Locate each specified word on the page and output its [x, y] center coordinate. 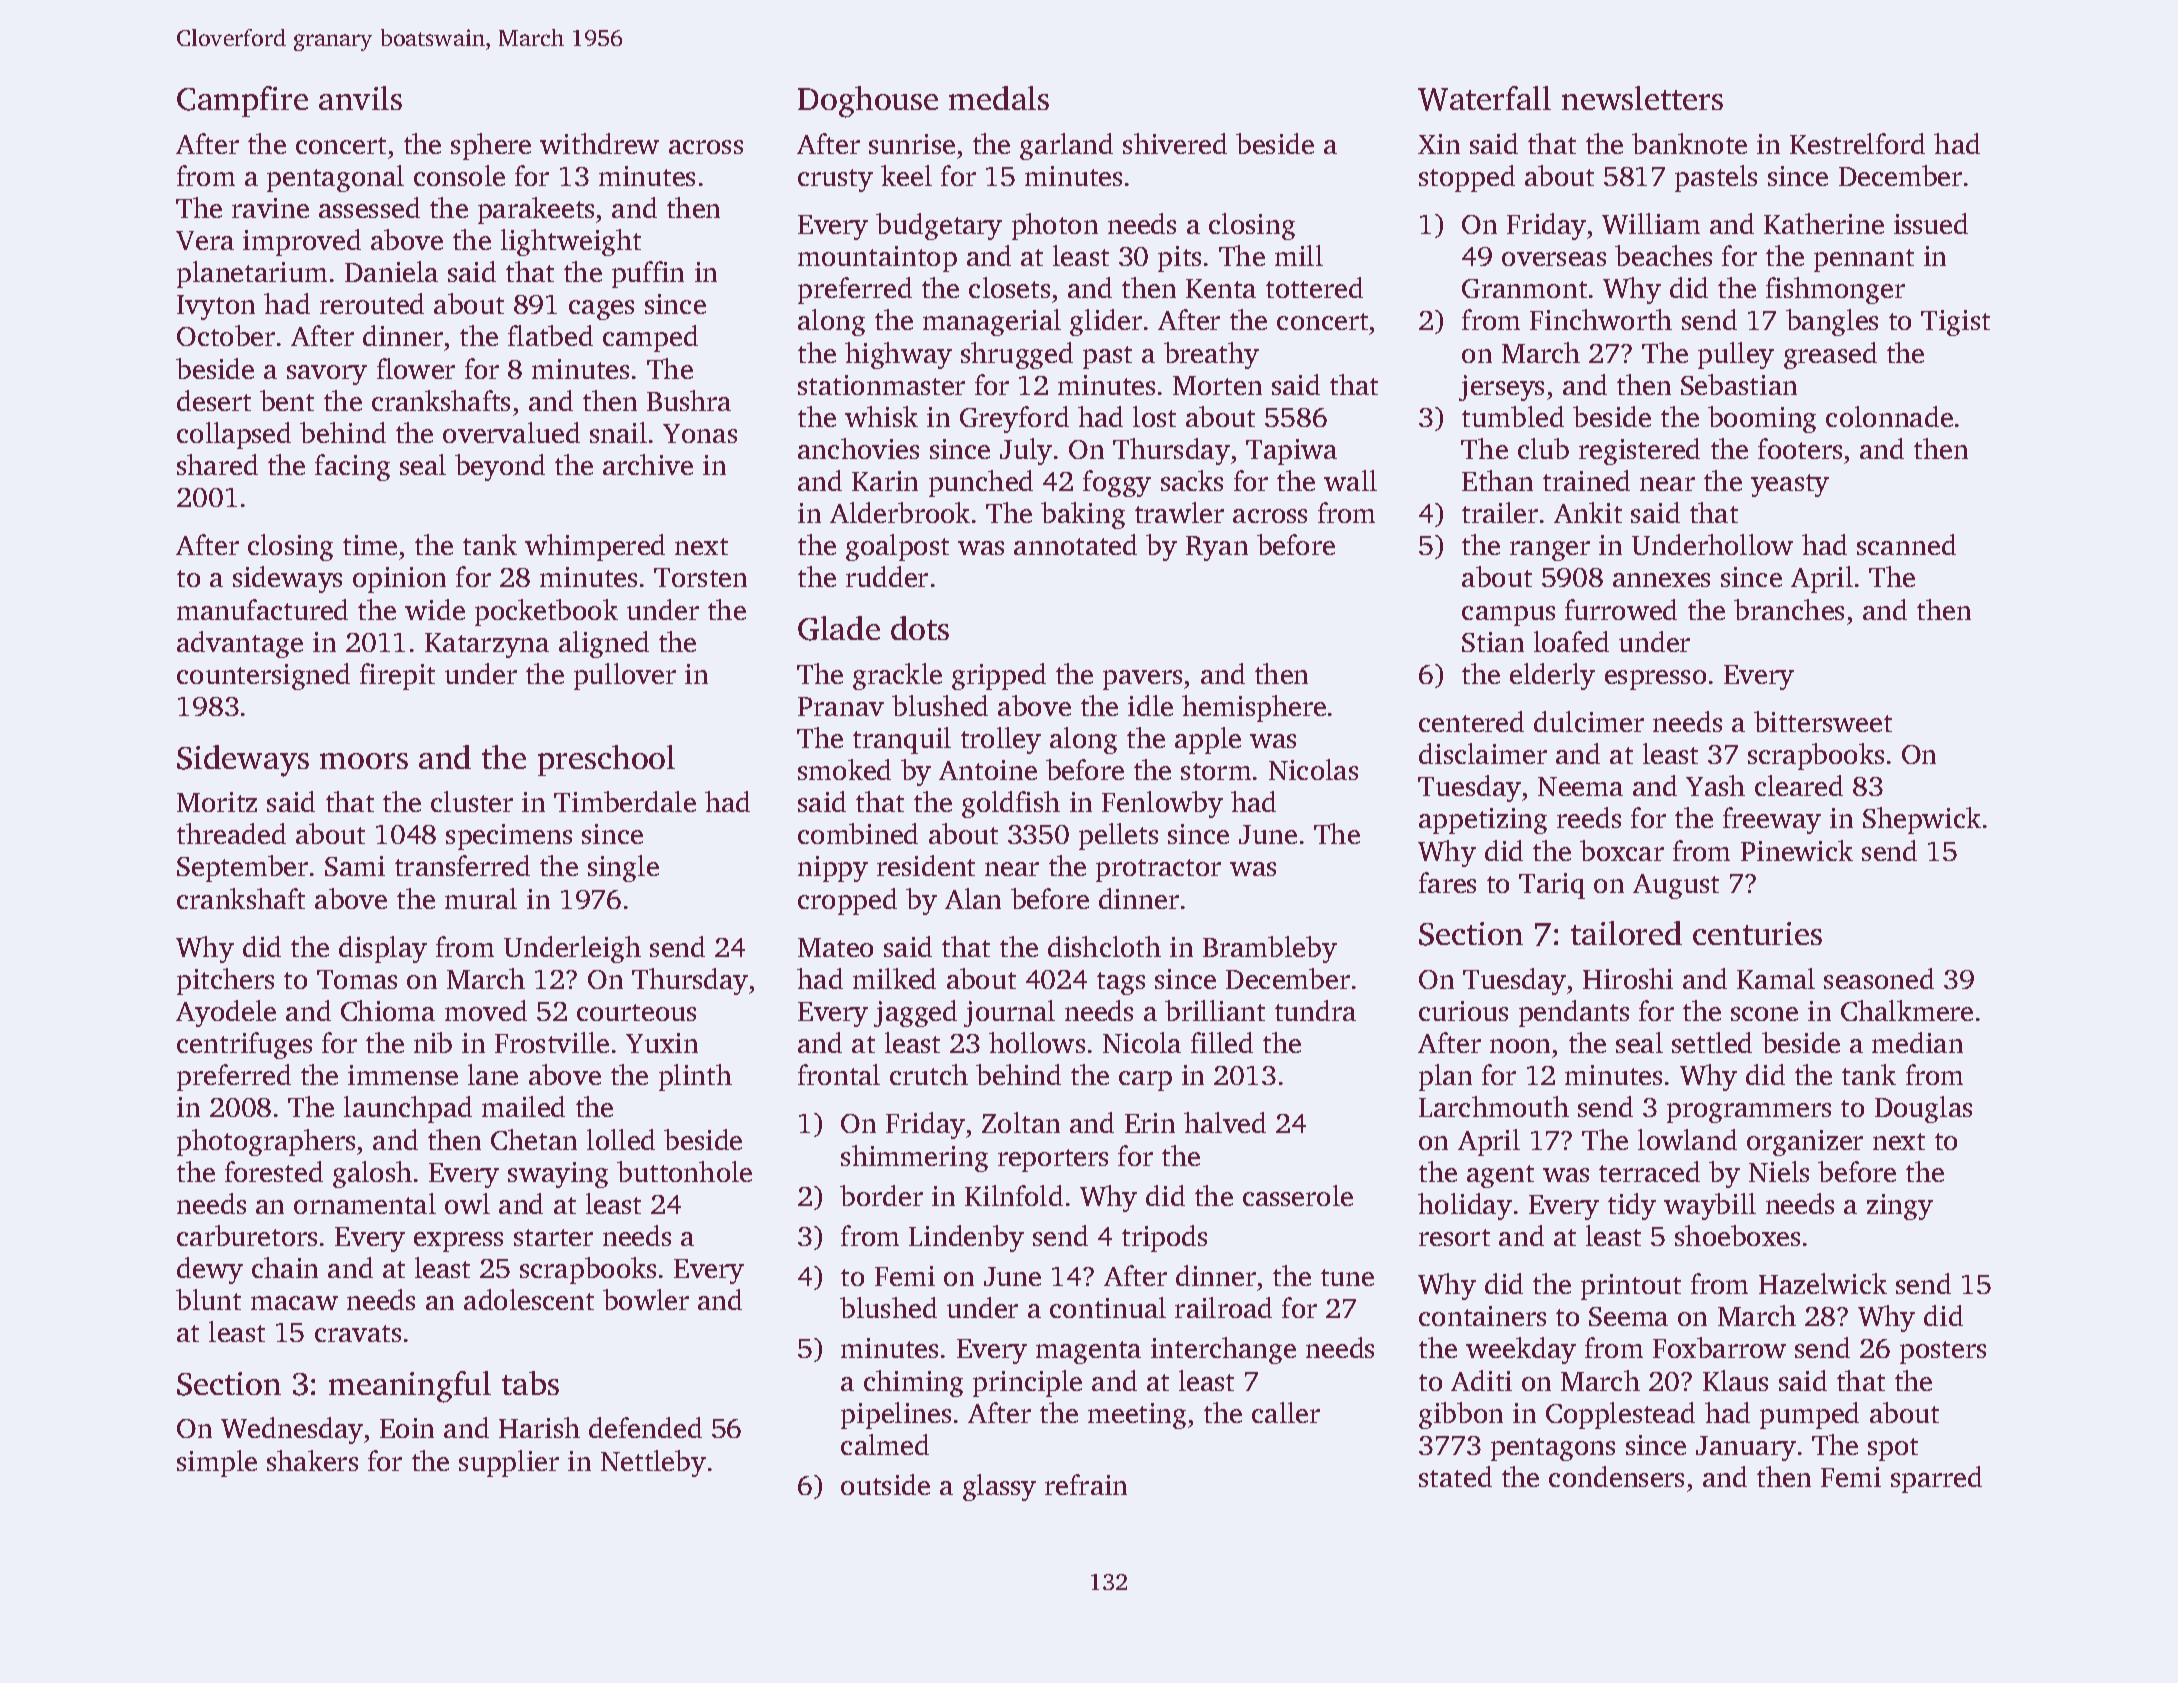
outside [885, 1484]
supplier [509, 1463]
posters [1943, 1352]
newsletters [1642, 98]
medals [999, 98]
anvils [360, 98]
